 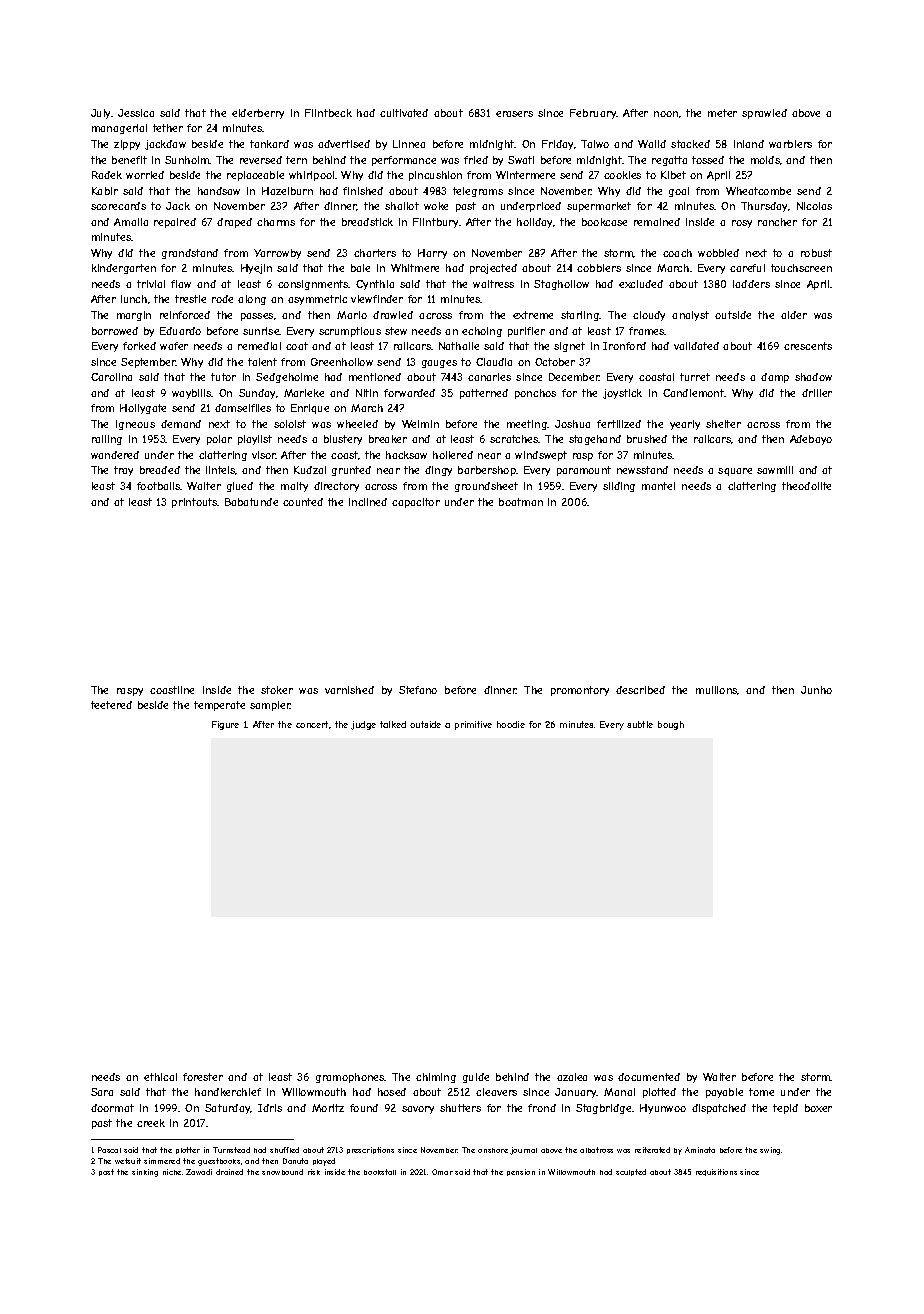 What do you see at coordinates (349, 690) in the screenshot?
I see `varnished` at bounding box center [349, 690].
